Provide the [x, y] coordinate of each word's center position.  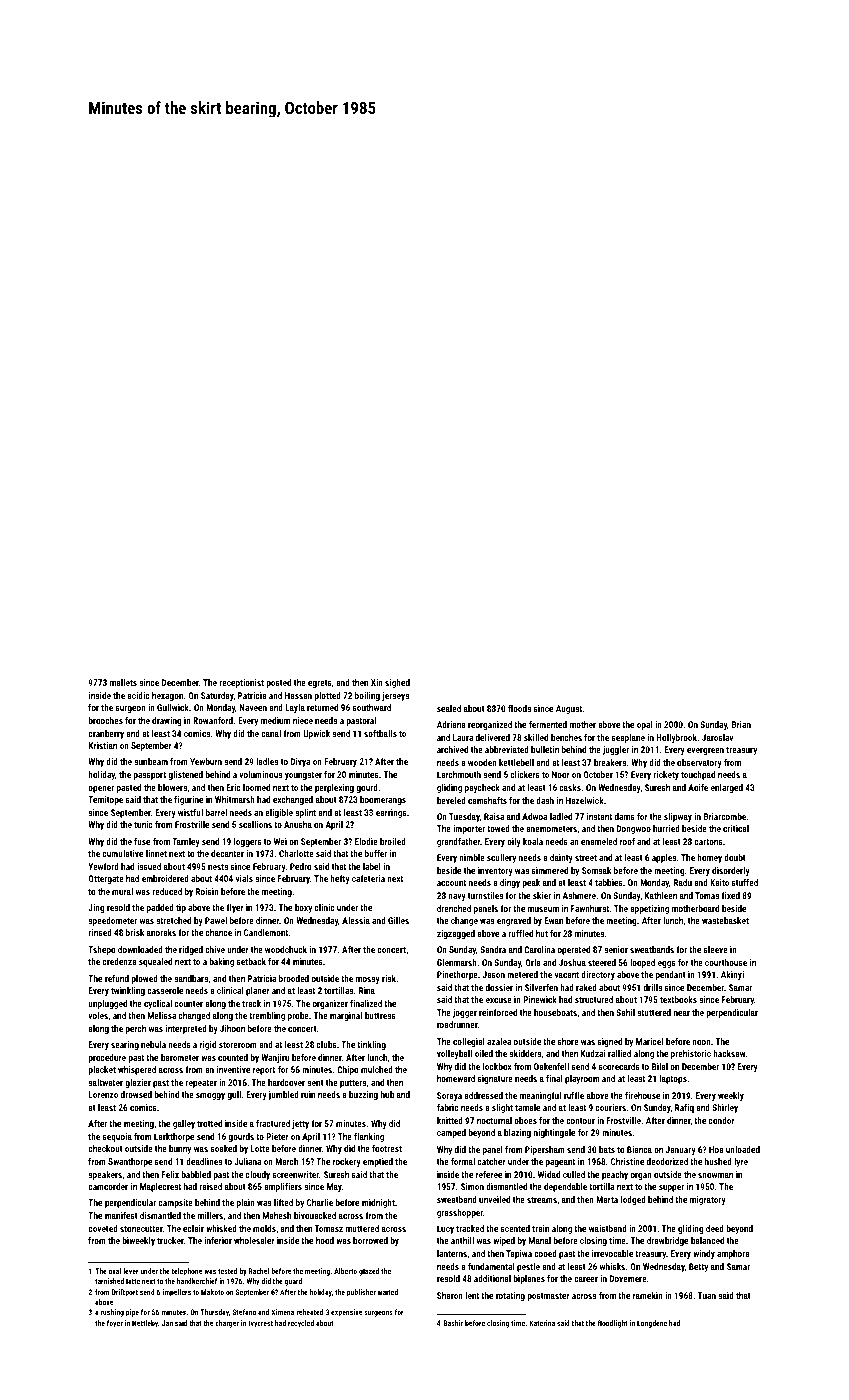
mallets [123, 682]
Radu [683, 882]
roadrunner [457, 1024]
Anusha [298, 824]
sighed [397, 683]
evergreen [705, 751]
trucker [170, 1240]
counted [233, 1057]
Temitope [105, 800]
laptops [673, 1079]
